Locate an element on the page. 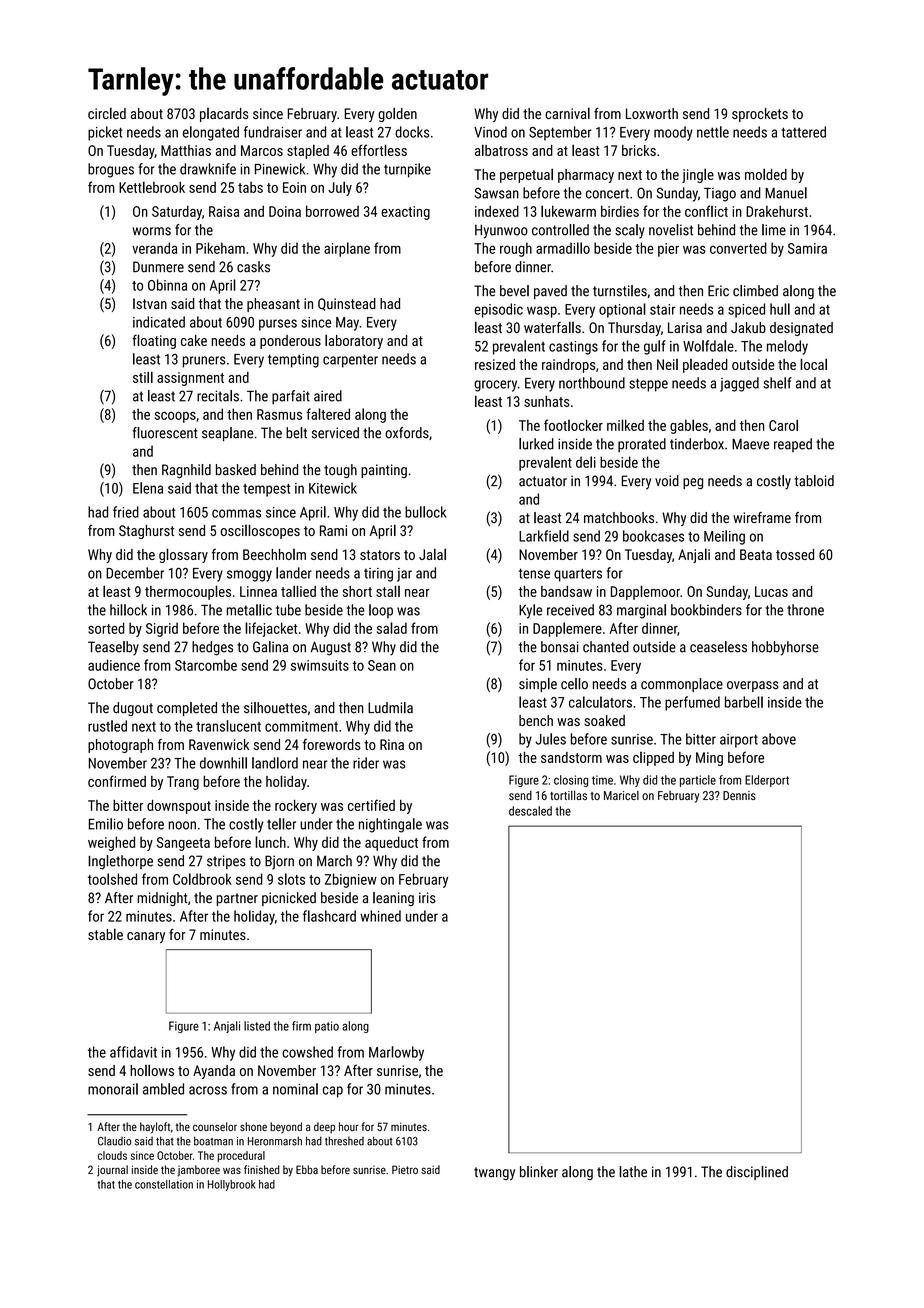 The width and height of the document is (924, 1308). void is located at coordinates (667, 481).
